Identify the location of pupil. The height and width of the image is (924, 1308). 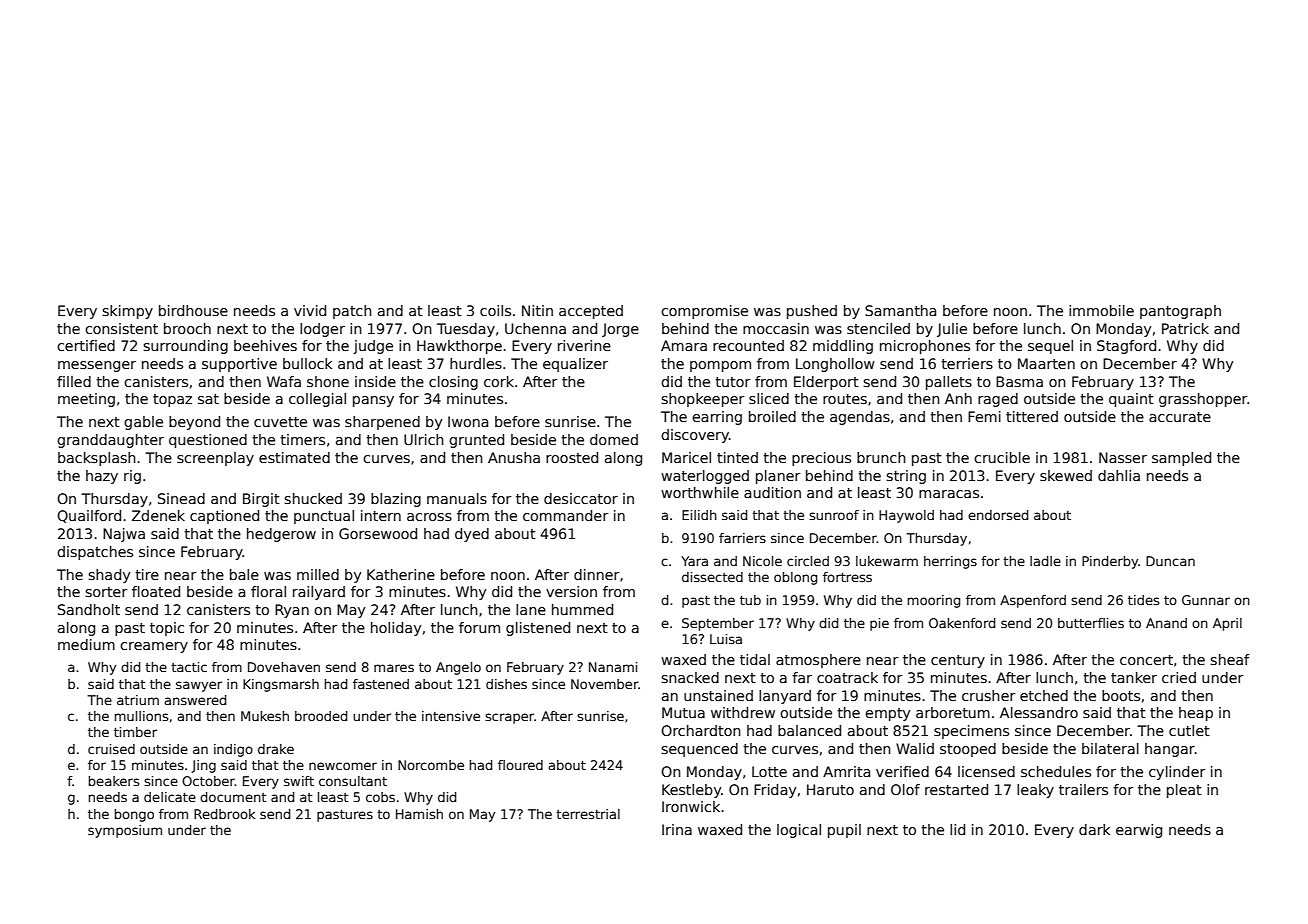
(844, 831).
